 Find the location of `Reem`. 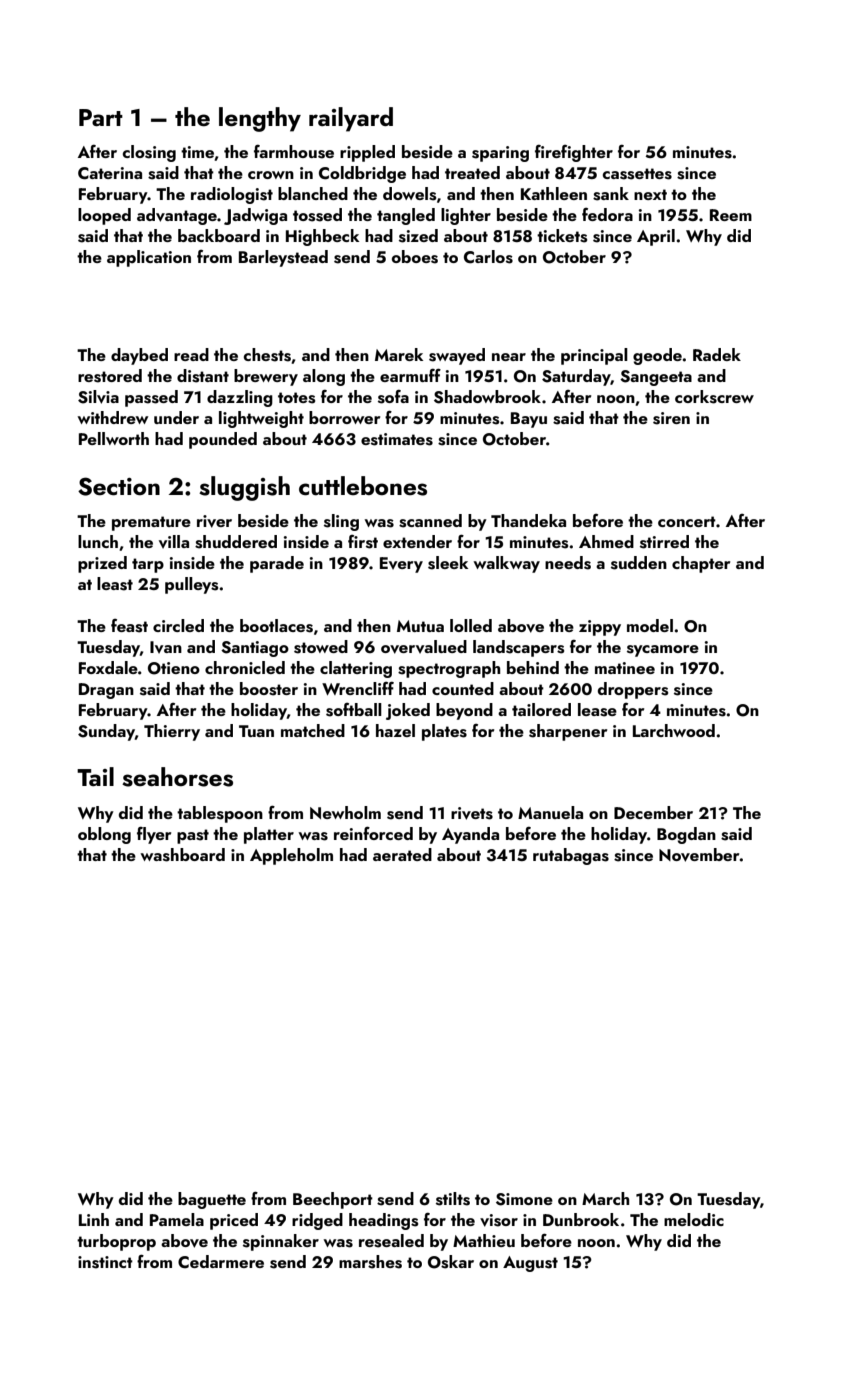

Reem is located at coordinates (731, 215).
